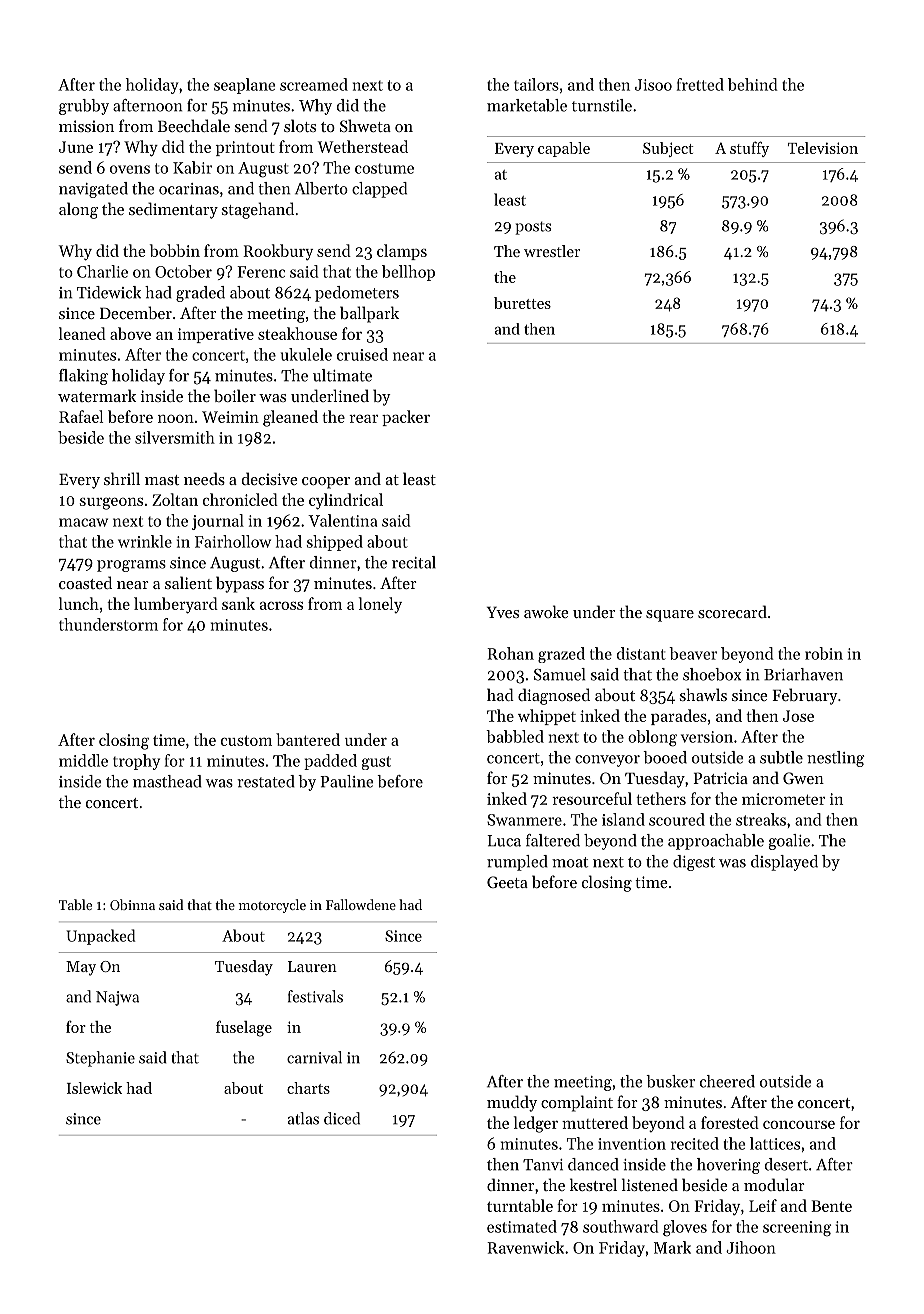 Image resolution: width=924 pixels, height=1314 pixels. What do you see at coordinates (525, 1247) in the document?
I see `Ravenwick` at bounding box center [525, 1247].
